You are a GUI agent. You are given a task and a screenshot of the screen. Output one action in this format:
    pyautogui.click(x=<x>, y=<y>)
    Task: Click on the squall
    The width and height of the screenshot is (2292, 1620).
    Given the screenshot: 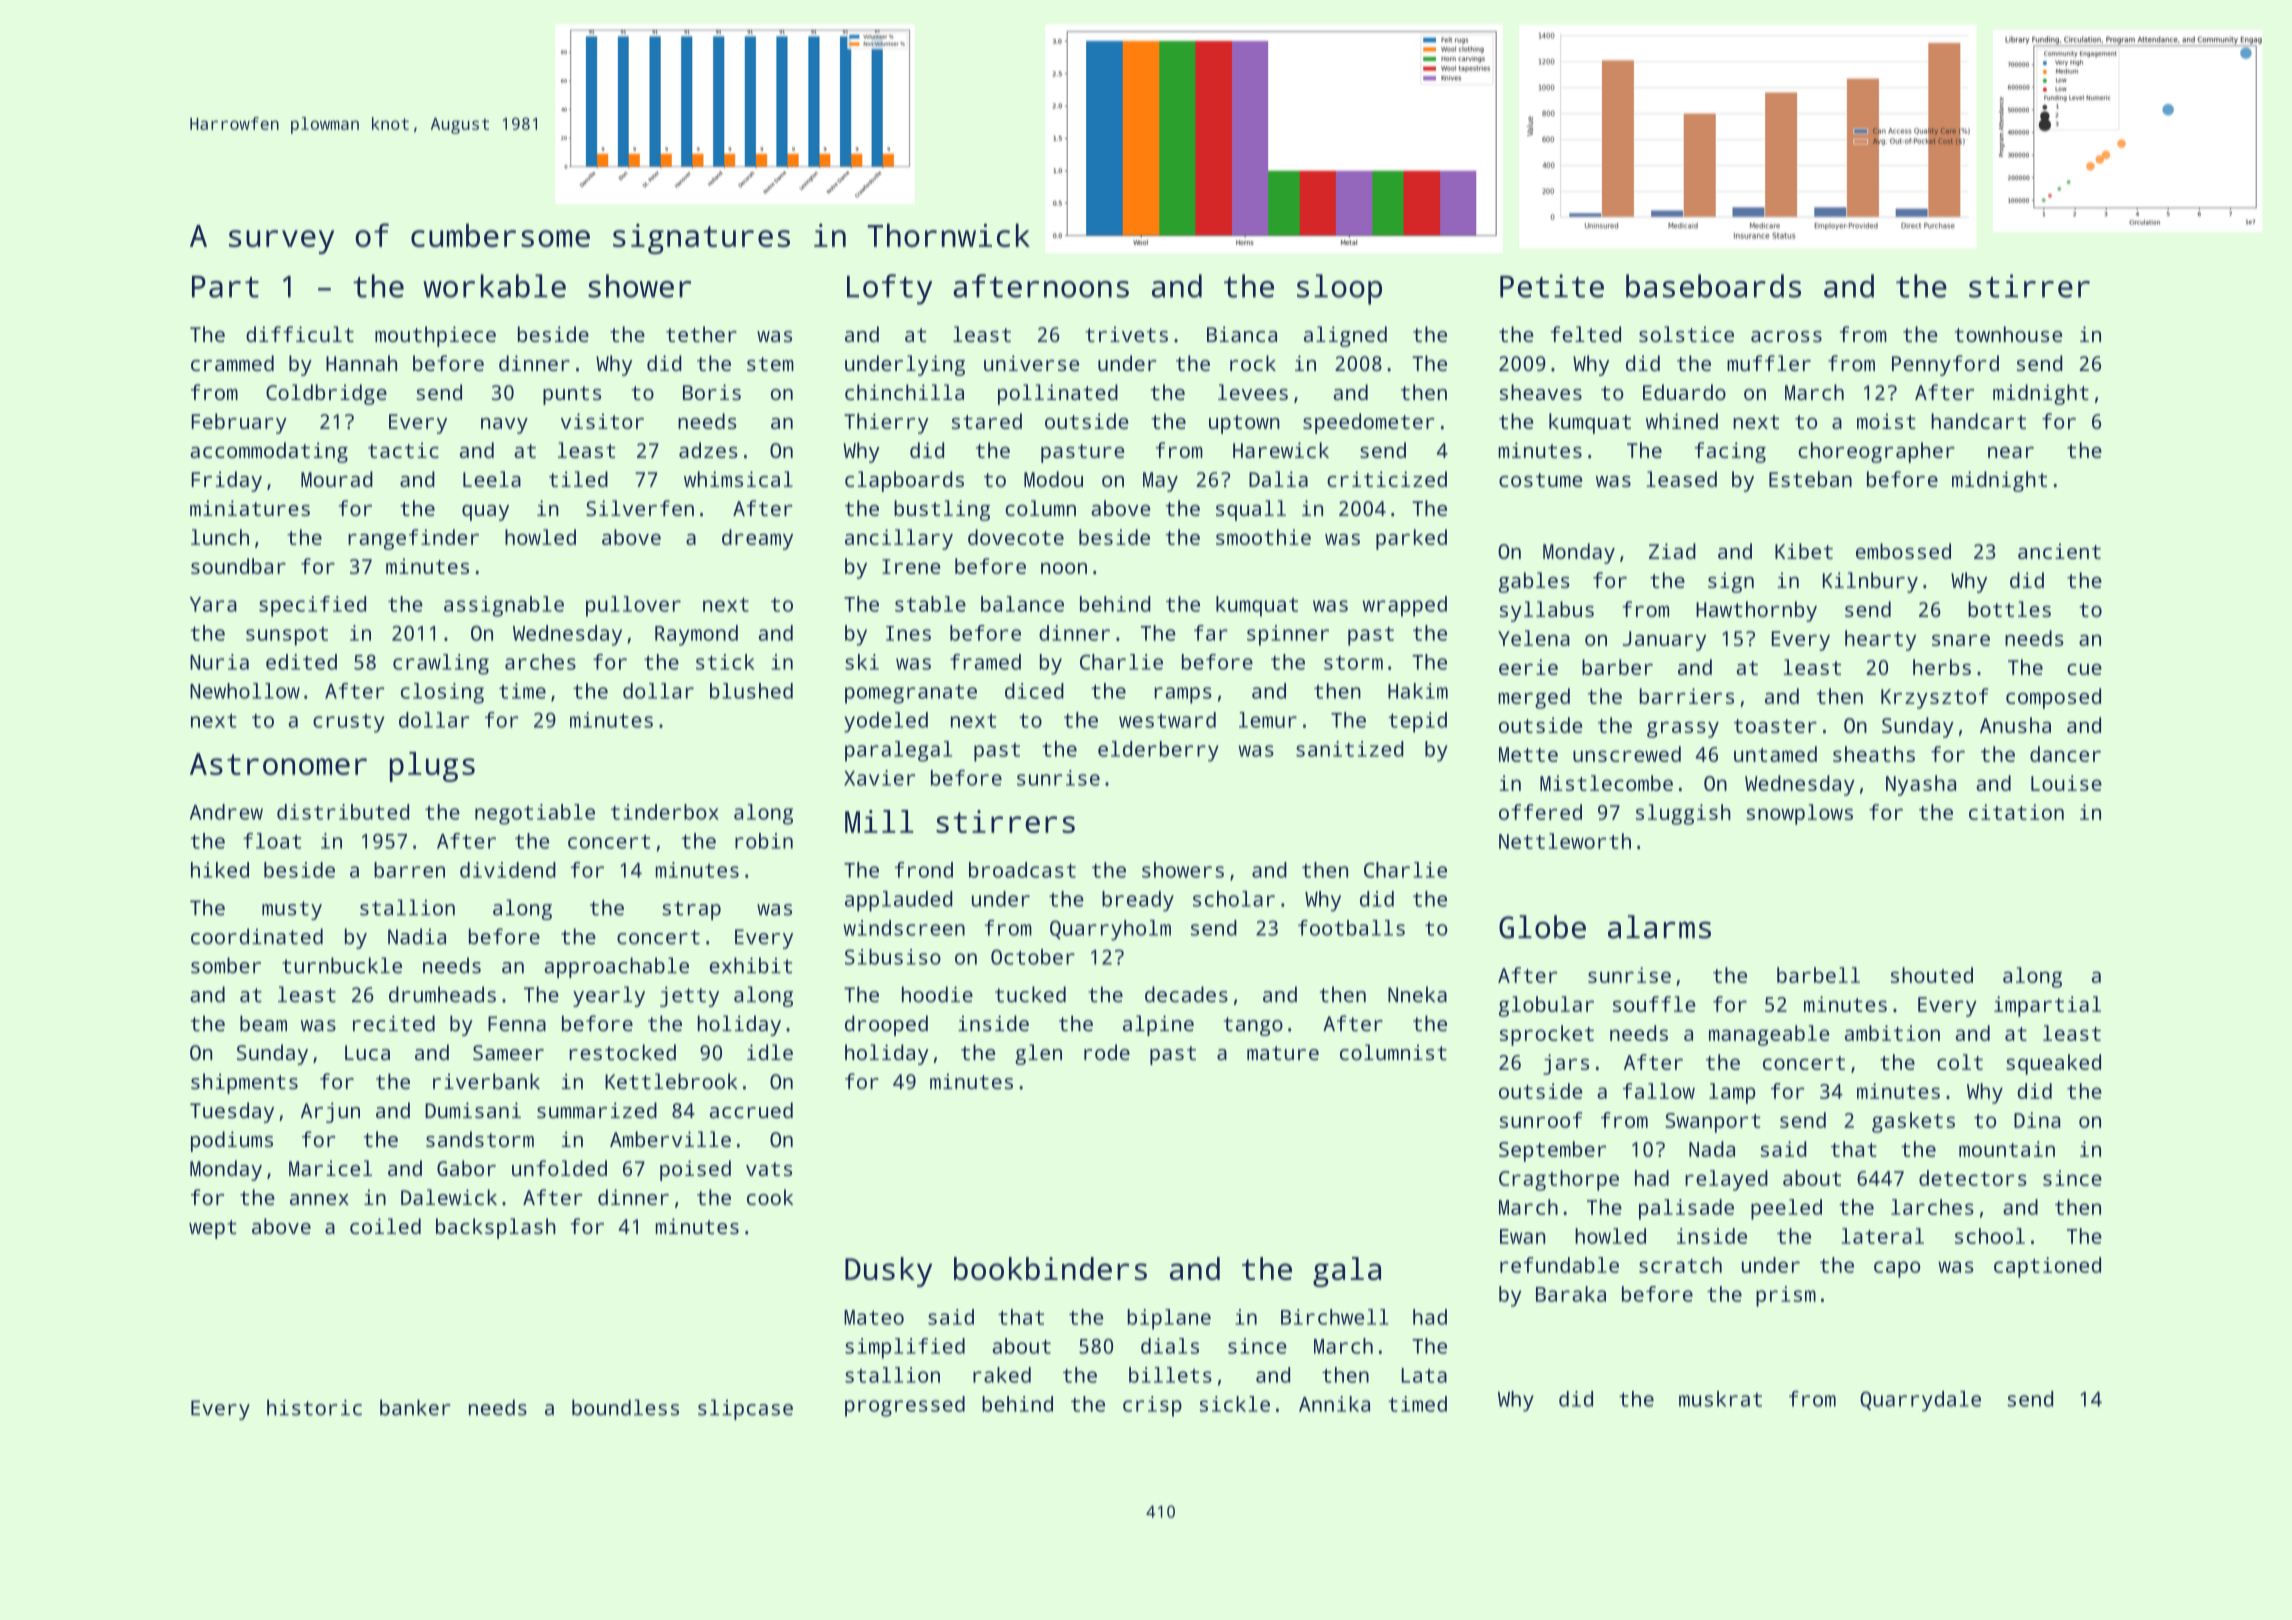 What is the action you would take?
    pyautogui.click(x=1251, y=510)
